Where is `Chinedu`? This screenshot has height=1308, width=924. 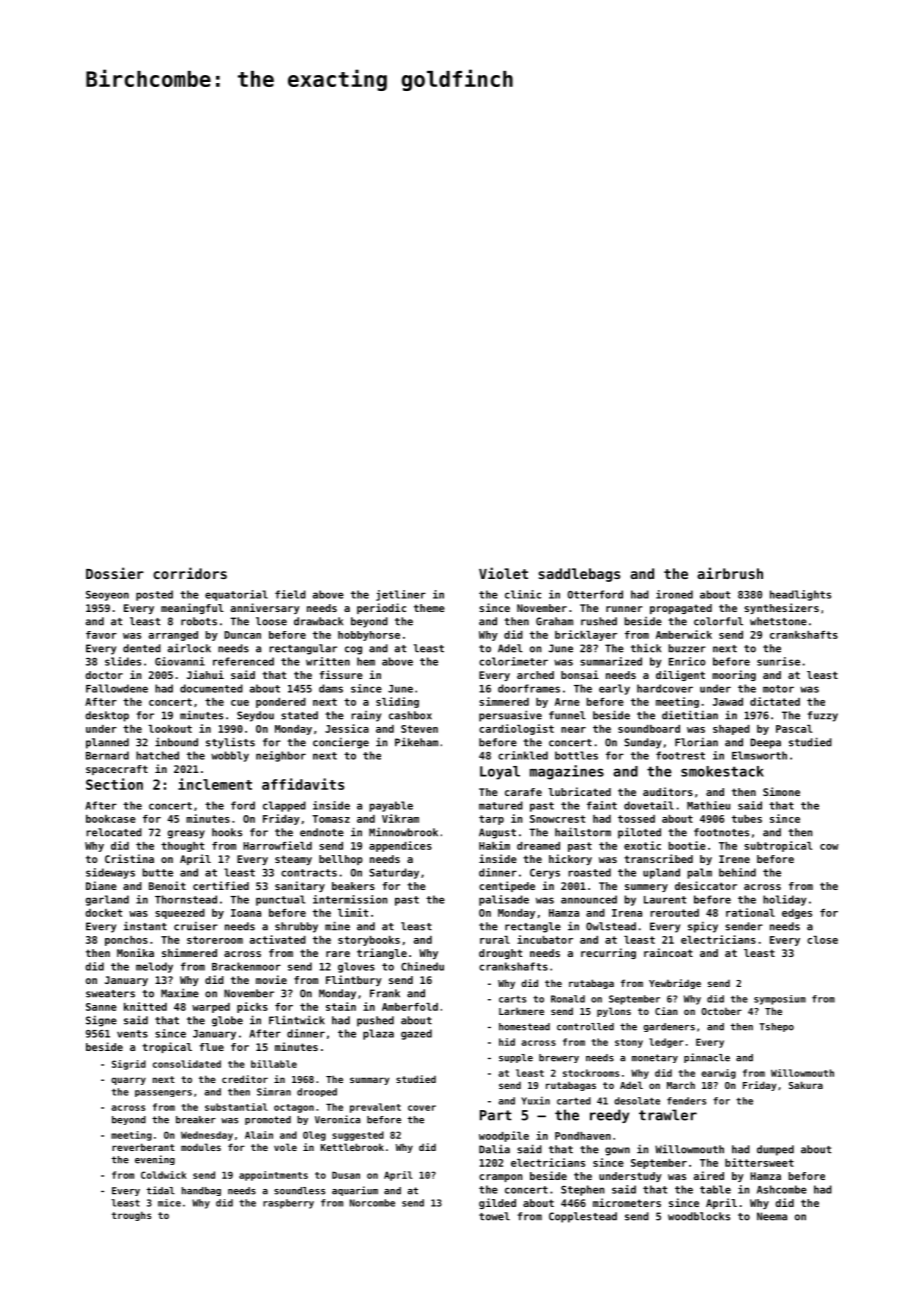
Chinedu is located at coordinates (422, 966).
